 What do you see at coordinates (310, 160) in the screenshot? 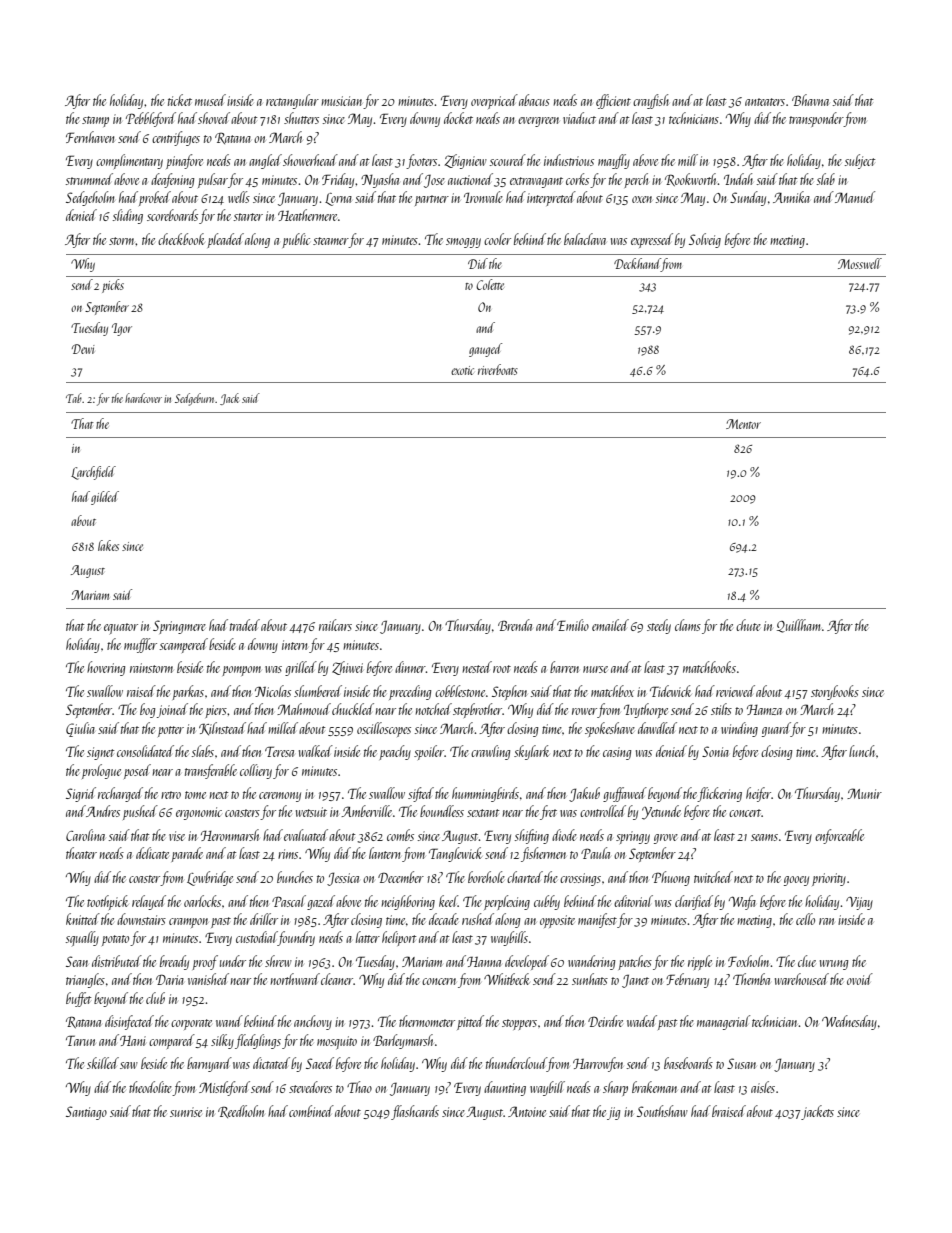
I see `showerhead` at bounding box center [310, 160].
